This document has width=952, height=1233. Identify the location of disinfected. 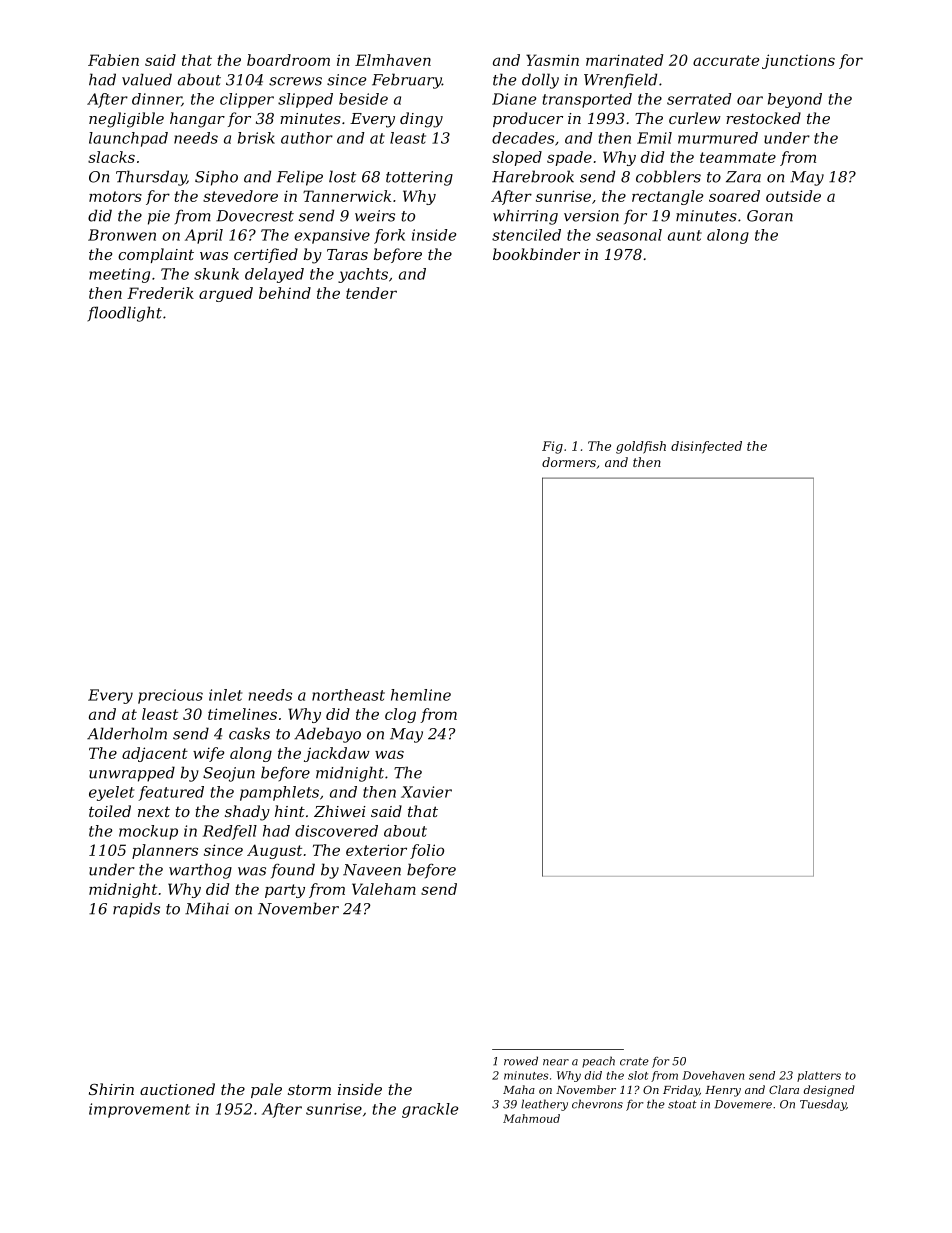
(706, 447).
